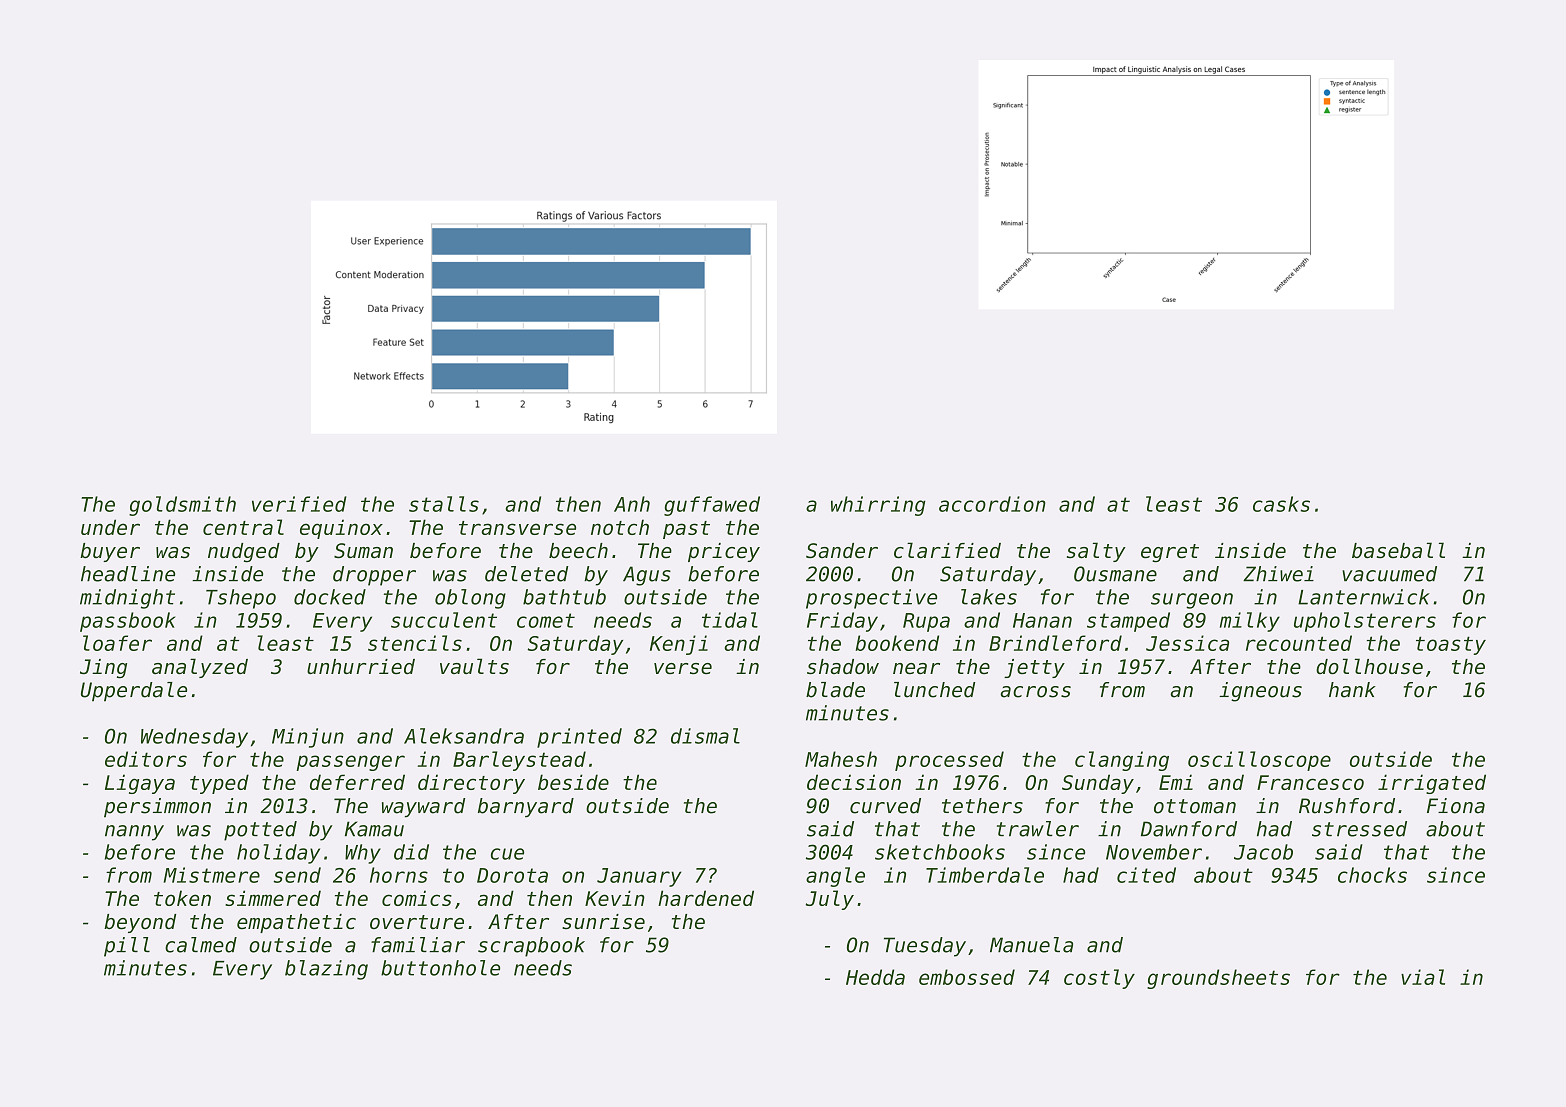  Describe the element at coordinates (474, 666) in the document. I see `vaults` at that location.
